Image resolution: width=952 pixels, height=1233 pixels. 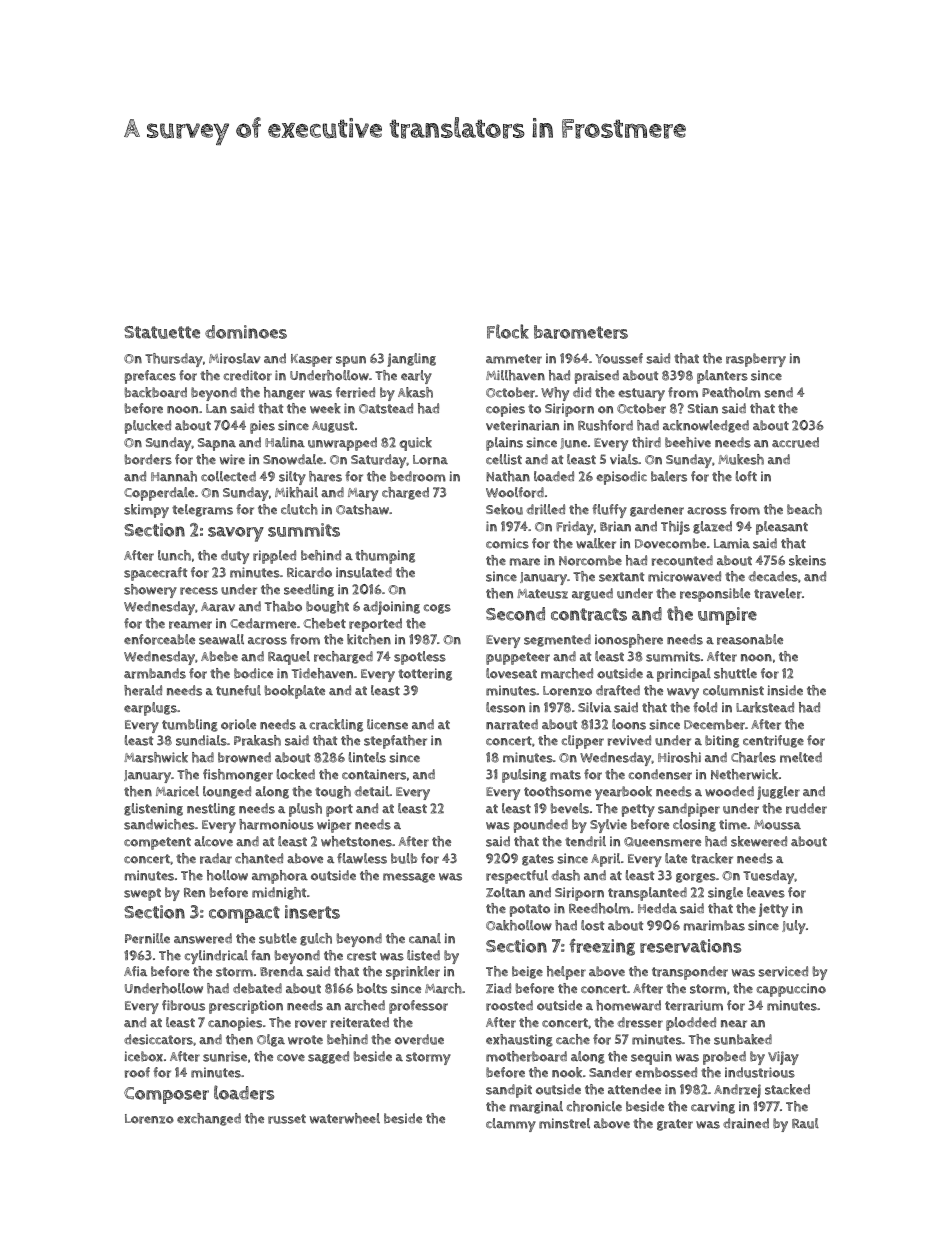 I want to click on Hannah, so click(x=174, y=476).
